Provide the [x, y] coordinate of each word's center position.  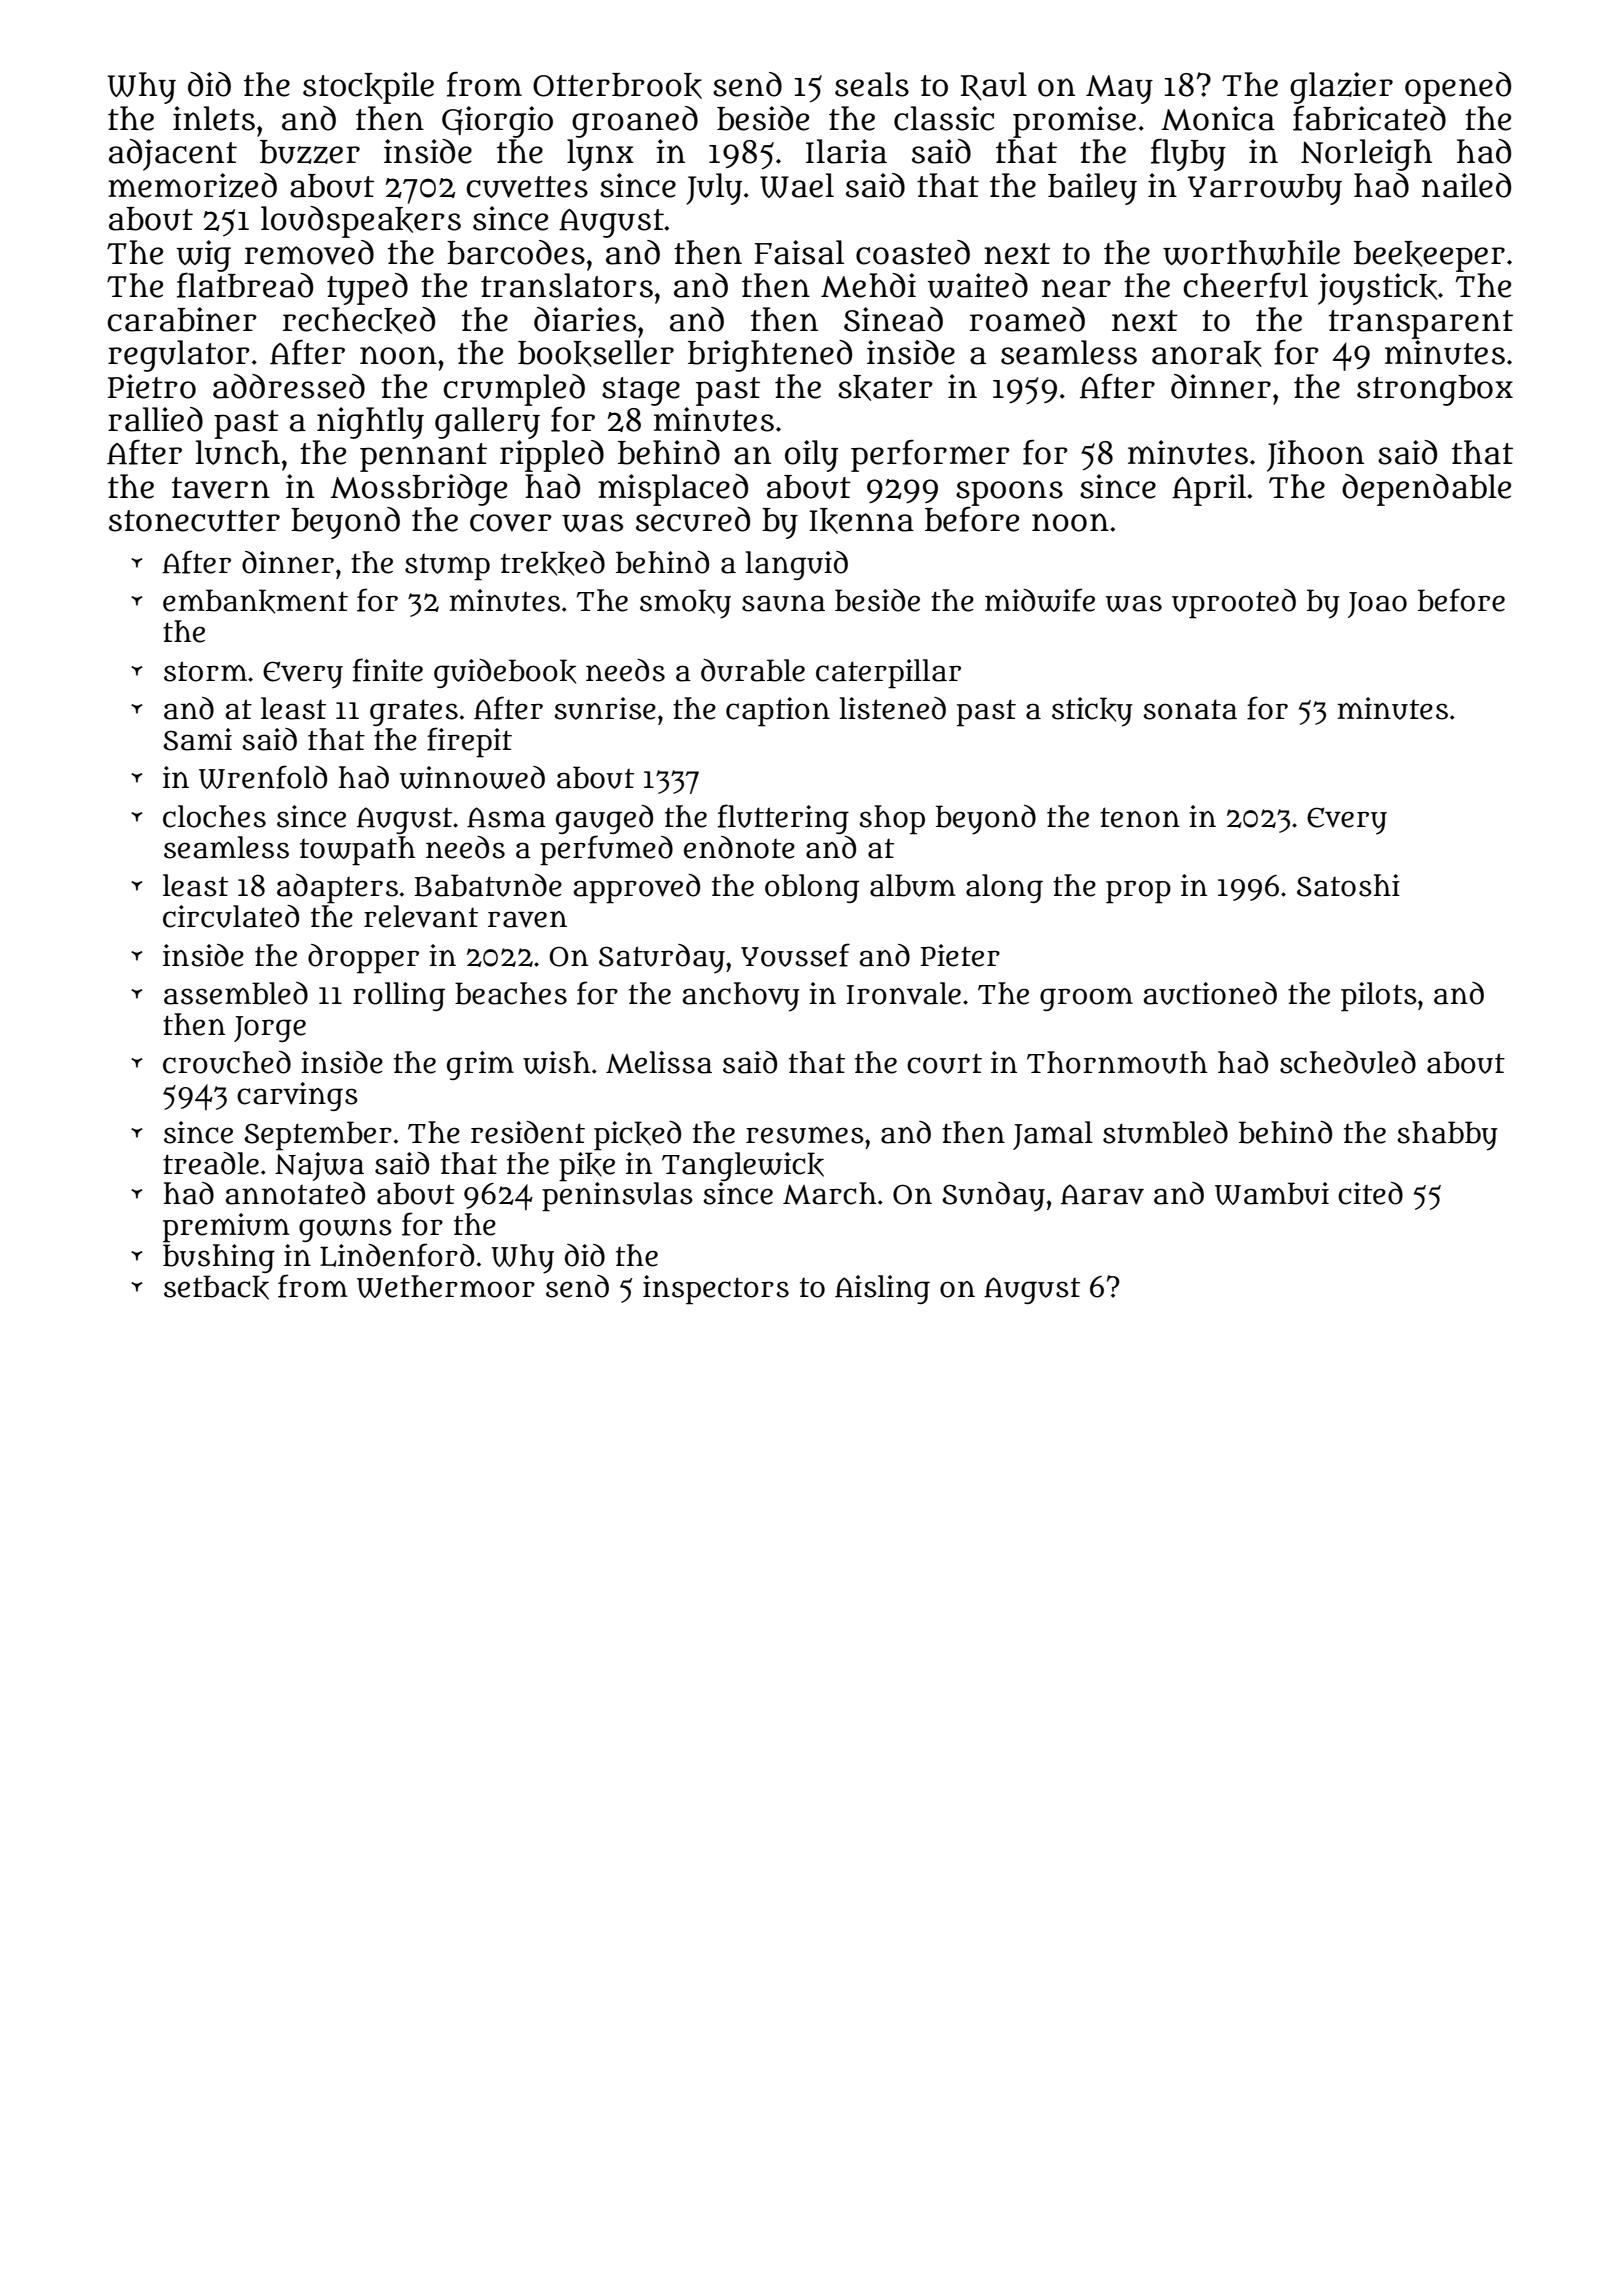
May [1119, 89]
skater [885, 388]
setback [216, 1287]
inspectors [716, 1290]
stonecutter [194, 521]
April [1209, 490]
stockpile [368, 88]
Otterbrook [617, 86]
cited [1370, 1193]
